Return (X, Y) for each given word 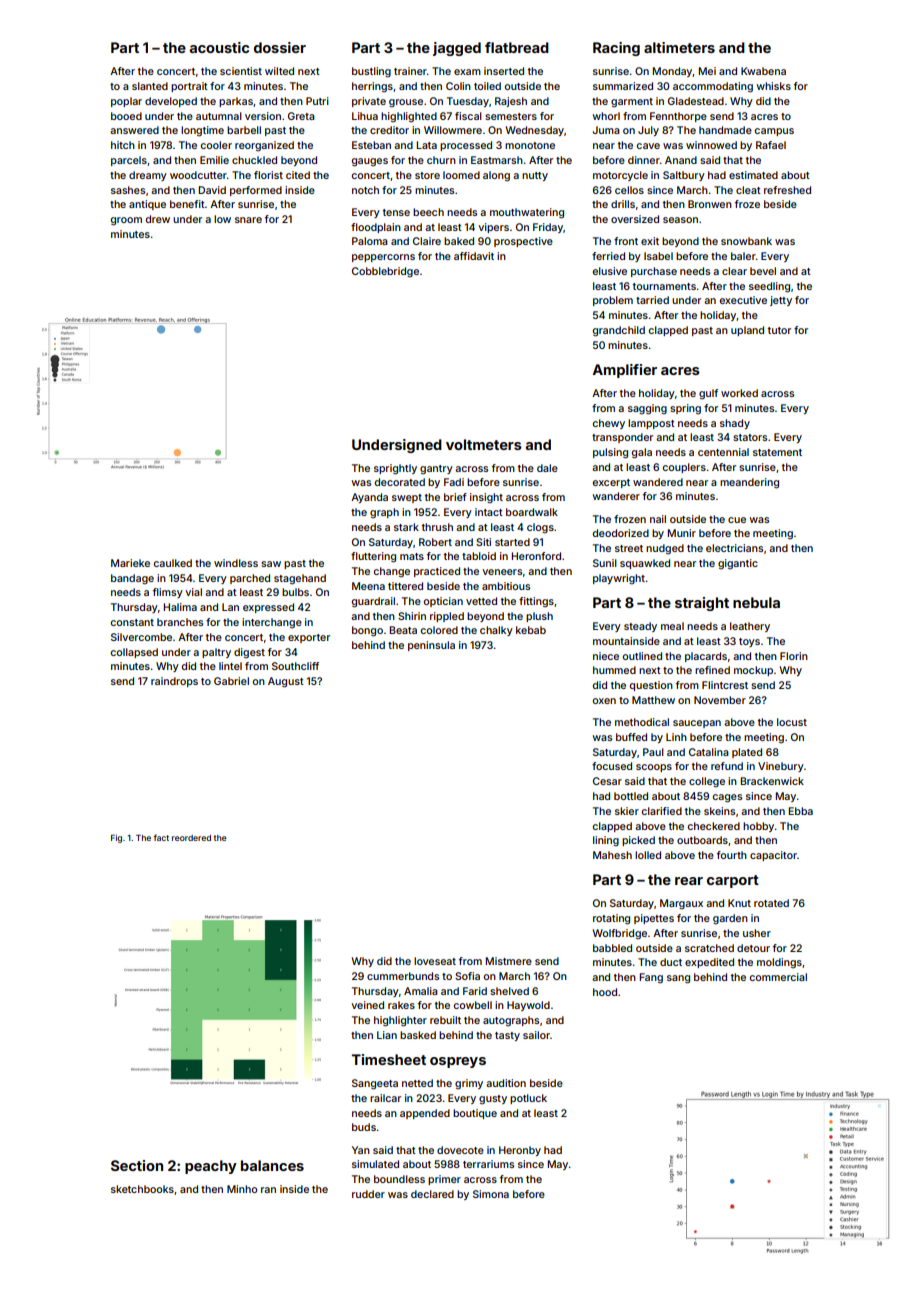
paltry (216, 653)
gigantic (738, 564)
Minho (242, 1189)
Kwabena (763, 71)
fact (161, 837)
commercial (778, 977)
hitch (123, 145)
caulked (173, 563)
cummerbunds (403, 976)
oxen (604, 701)
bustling (371, 72)
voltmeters (484, 444)
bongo (367, 631)
